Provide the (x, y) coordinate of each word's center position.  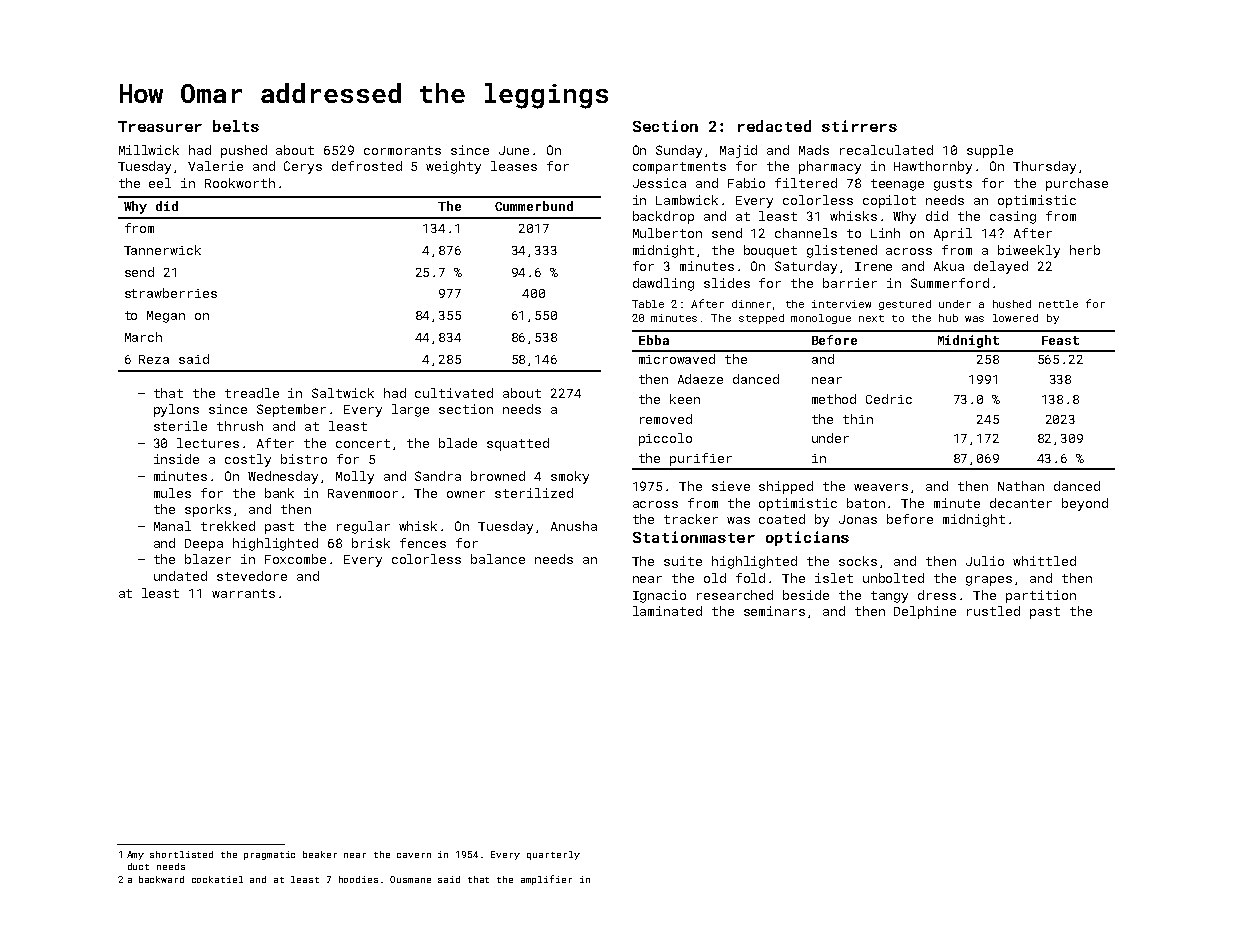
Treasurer (160, 126)
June (514, 150)
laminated (667, 611)
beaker (320, 854)
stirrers (859, 126)
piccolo (665, 439)
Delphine (925, 612)
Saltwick (343, 393)
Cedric (889, 399)
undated (180, 576)
